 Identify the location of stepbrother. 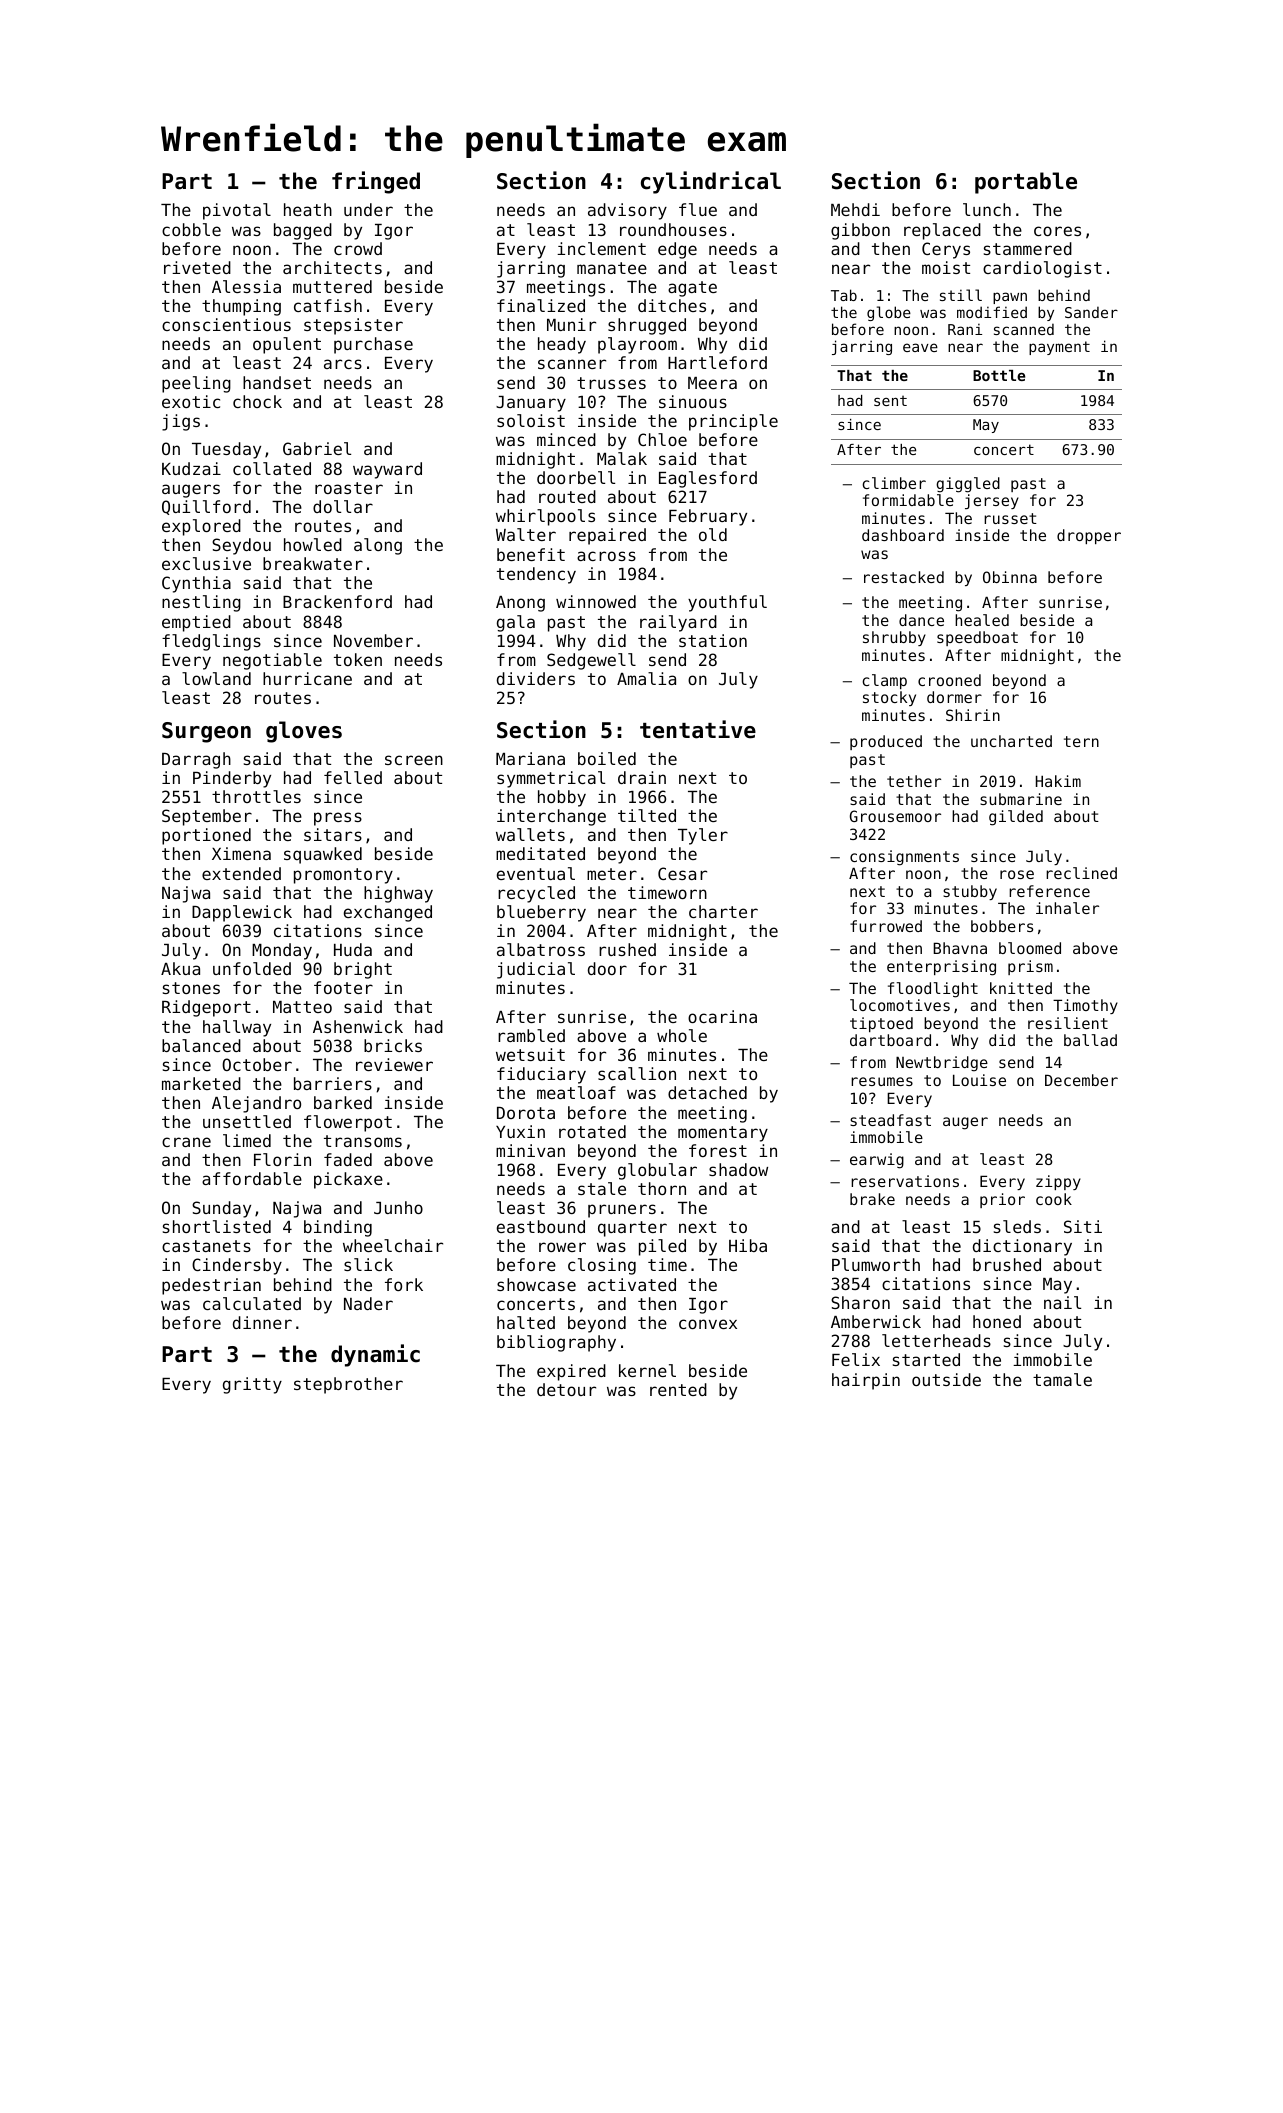
(348, 1385).
